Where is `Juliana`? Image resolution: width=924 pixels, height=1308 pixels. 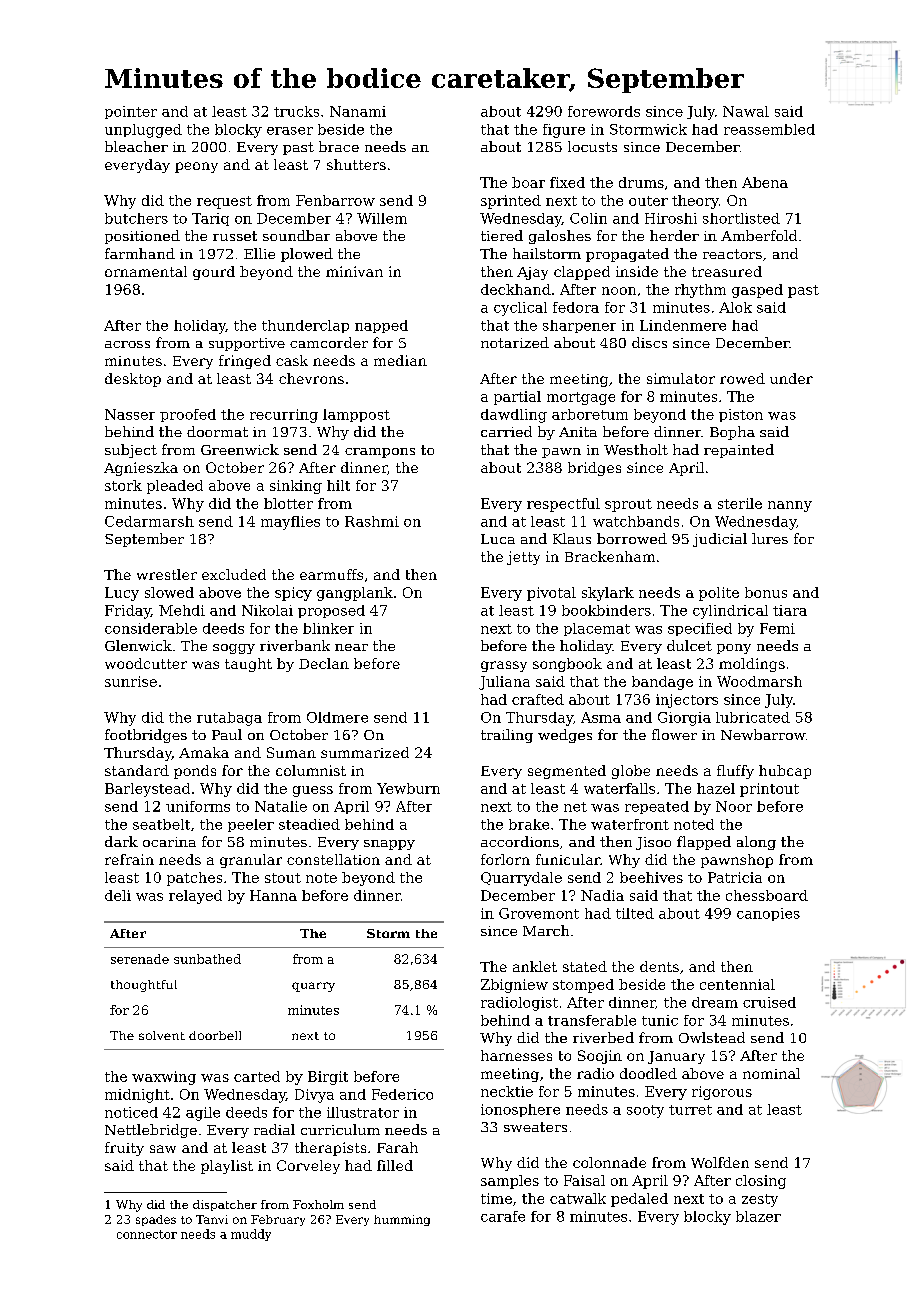
Juliana is located at coordinates (504, 683).
